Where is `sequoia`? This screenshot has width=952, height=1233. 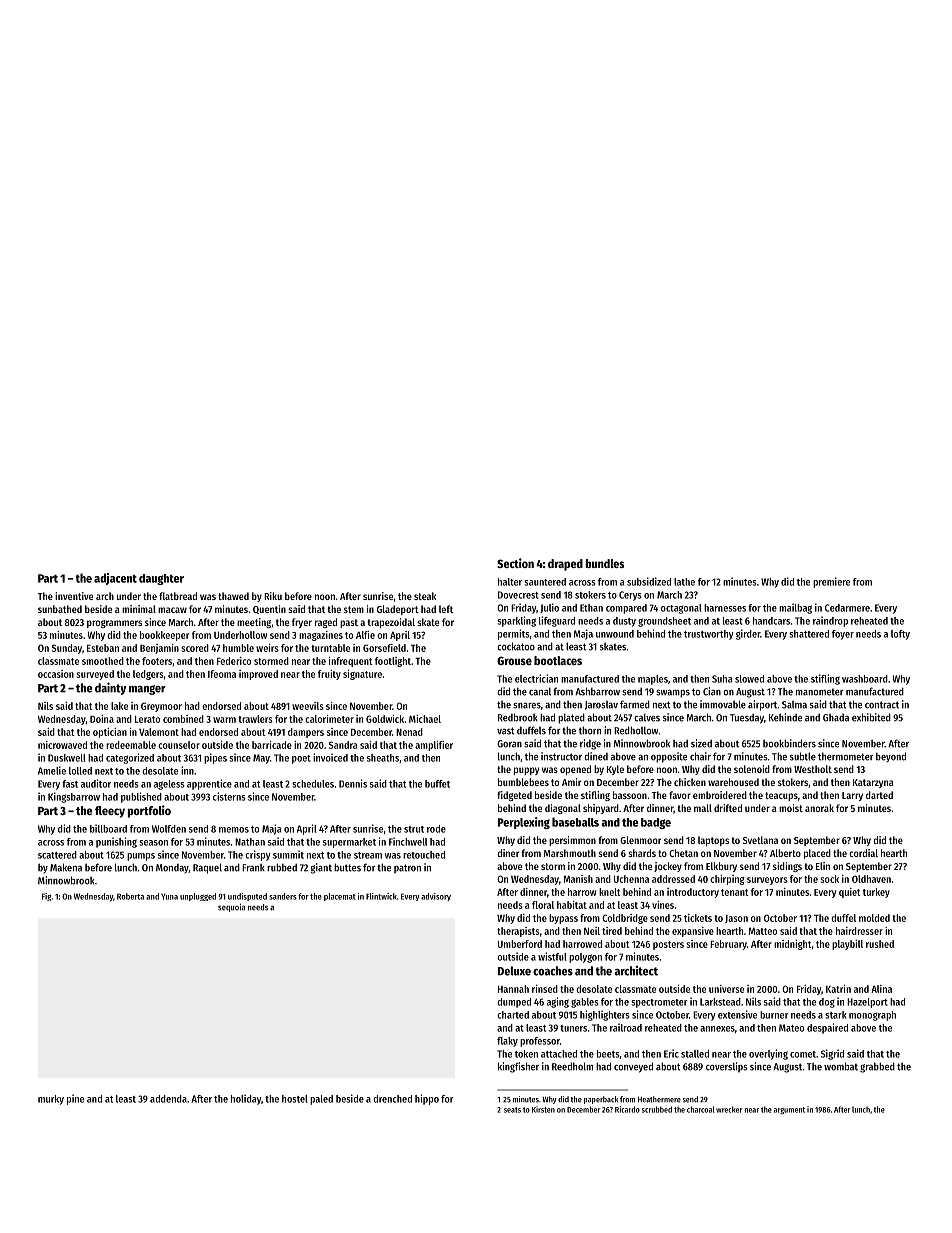 sequoia is located at coordinates (231, 907).
